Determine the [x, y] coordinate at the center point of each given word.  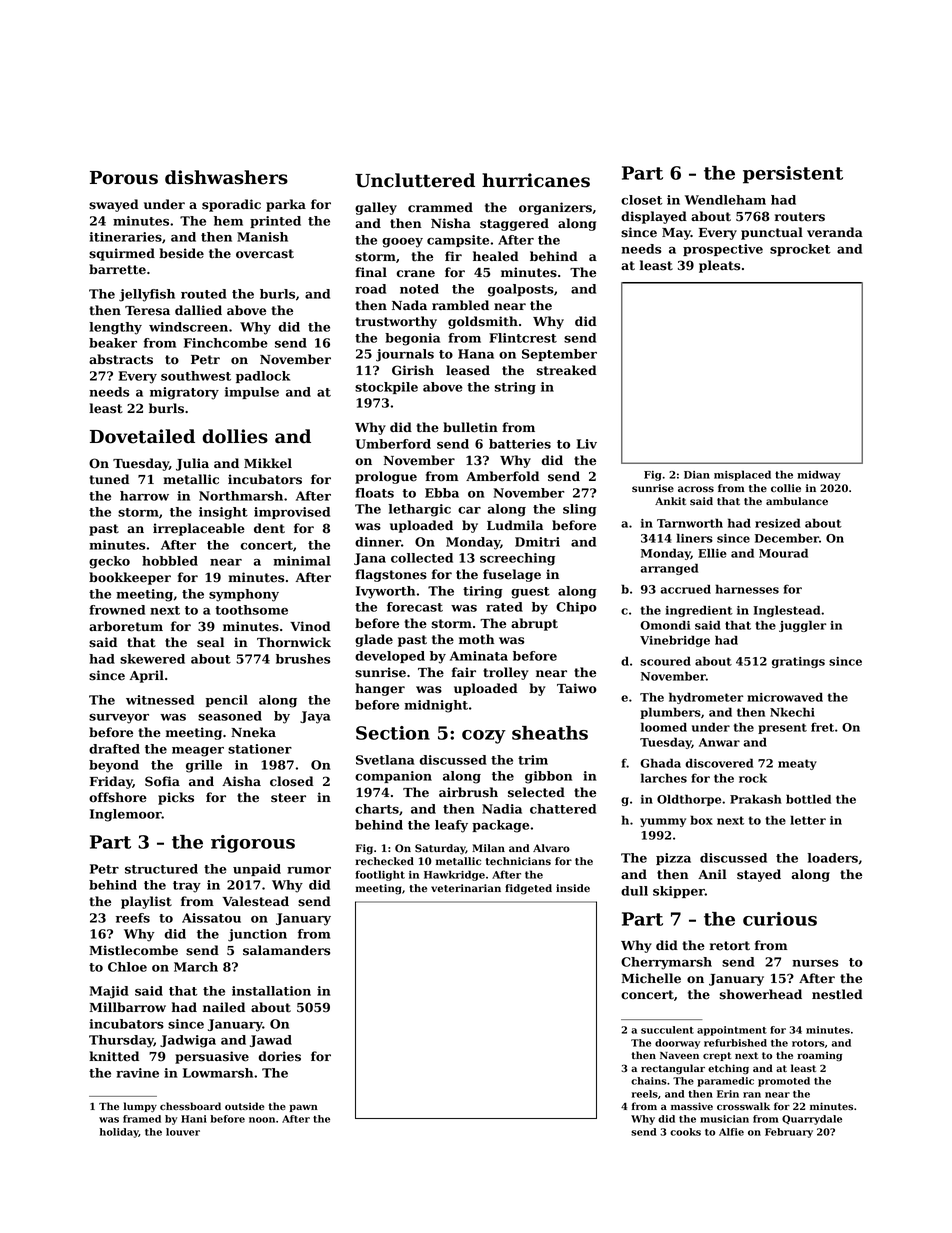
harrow [144, 496]
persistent [793, 175]
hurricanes [536, 180]
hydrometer [706, 698]
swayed [114, 205]
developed [390, 657]
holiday [119, 1133]
